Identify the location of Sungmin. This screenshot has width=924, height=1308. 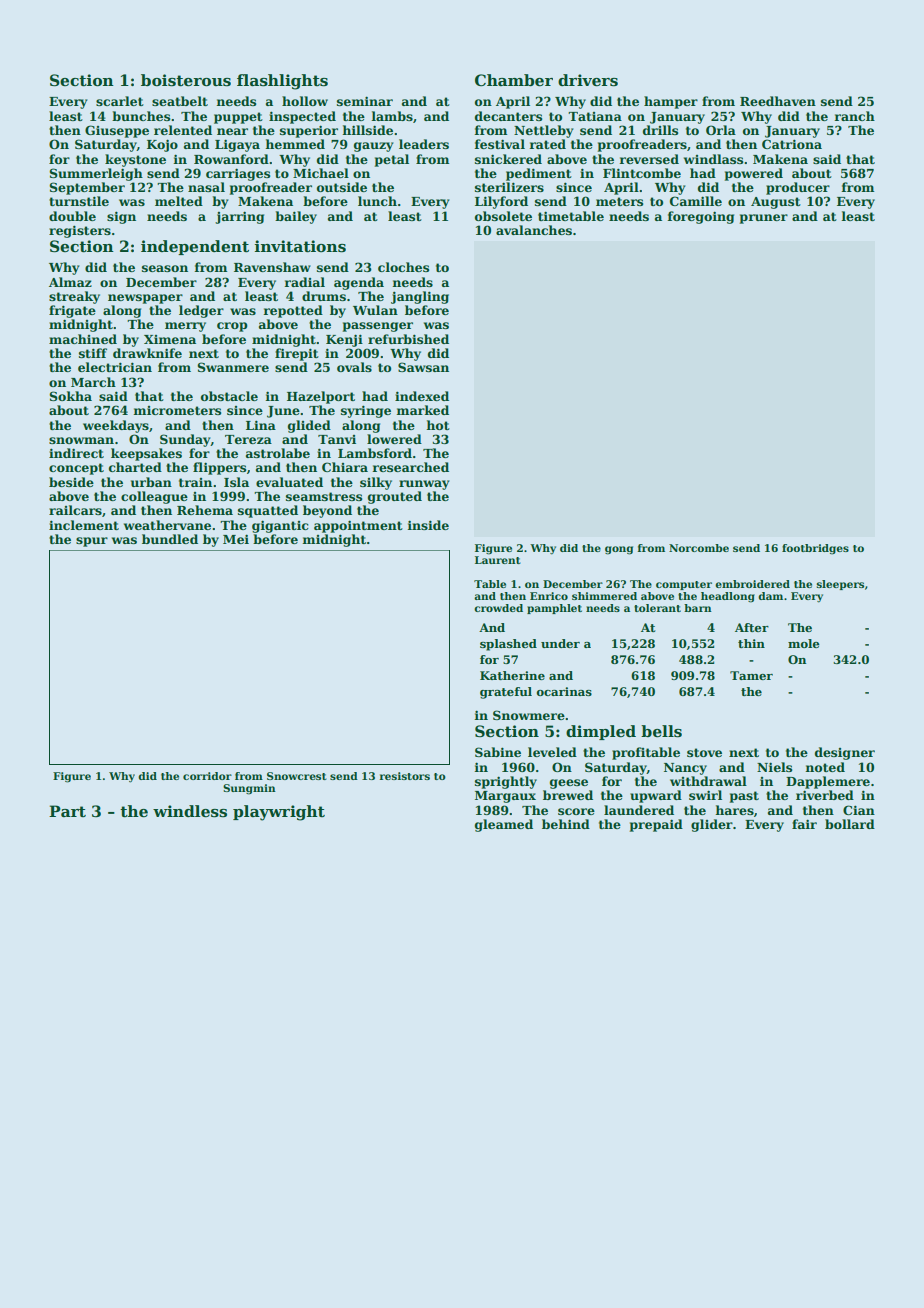
(249, 789).
